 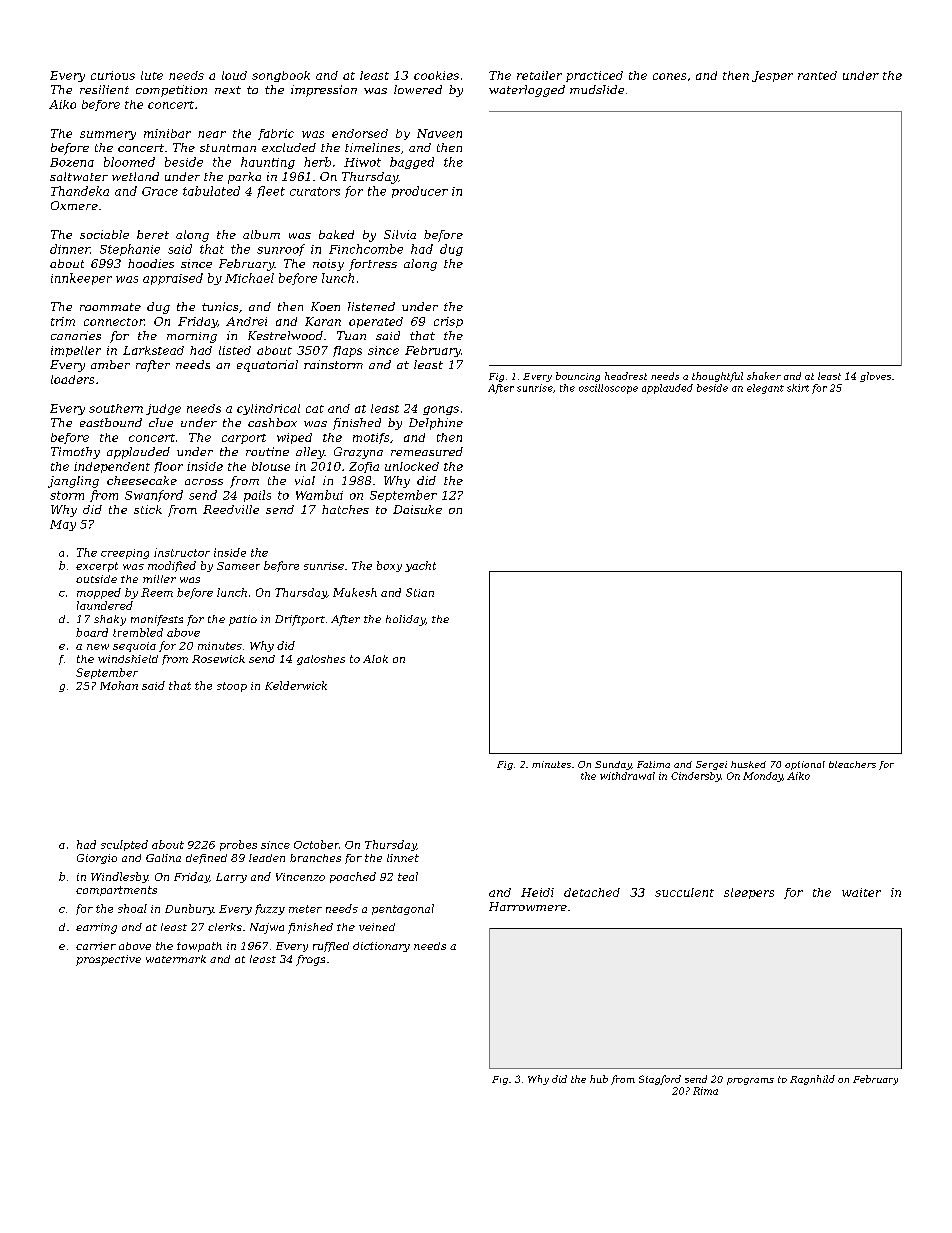 What do you see at coordinates (772, 76) in the image?
I see `Jesper` at bounding box center [772, 76].
